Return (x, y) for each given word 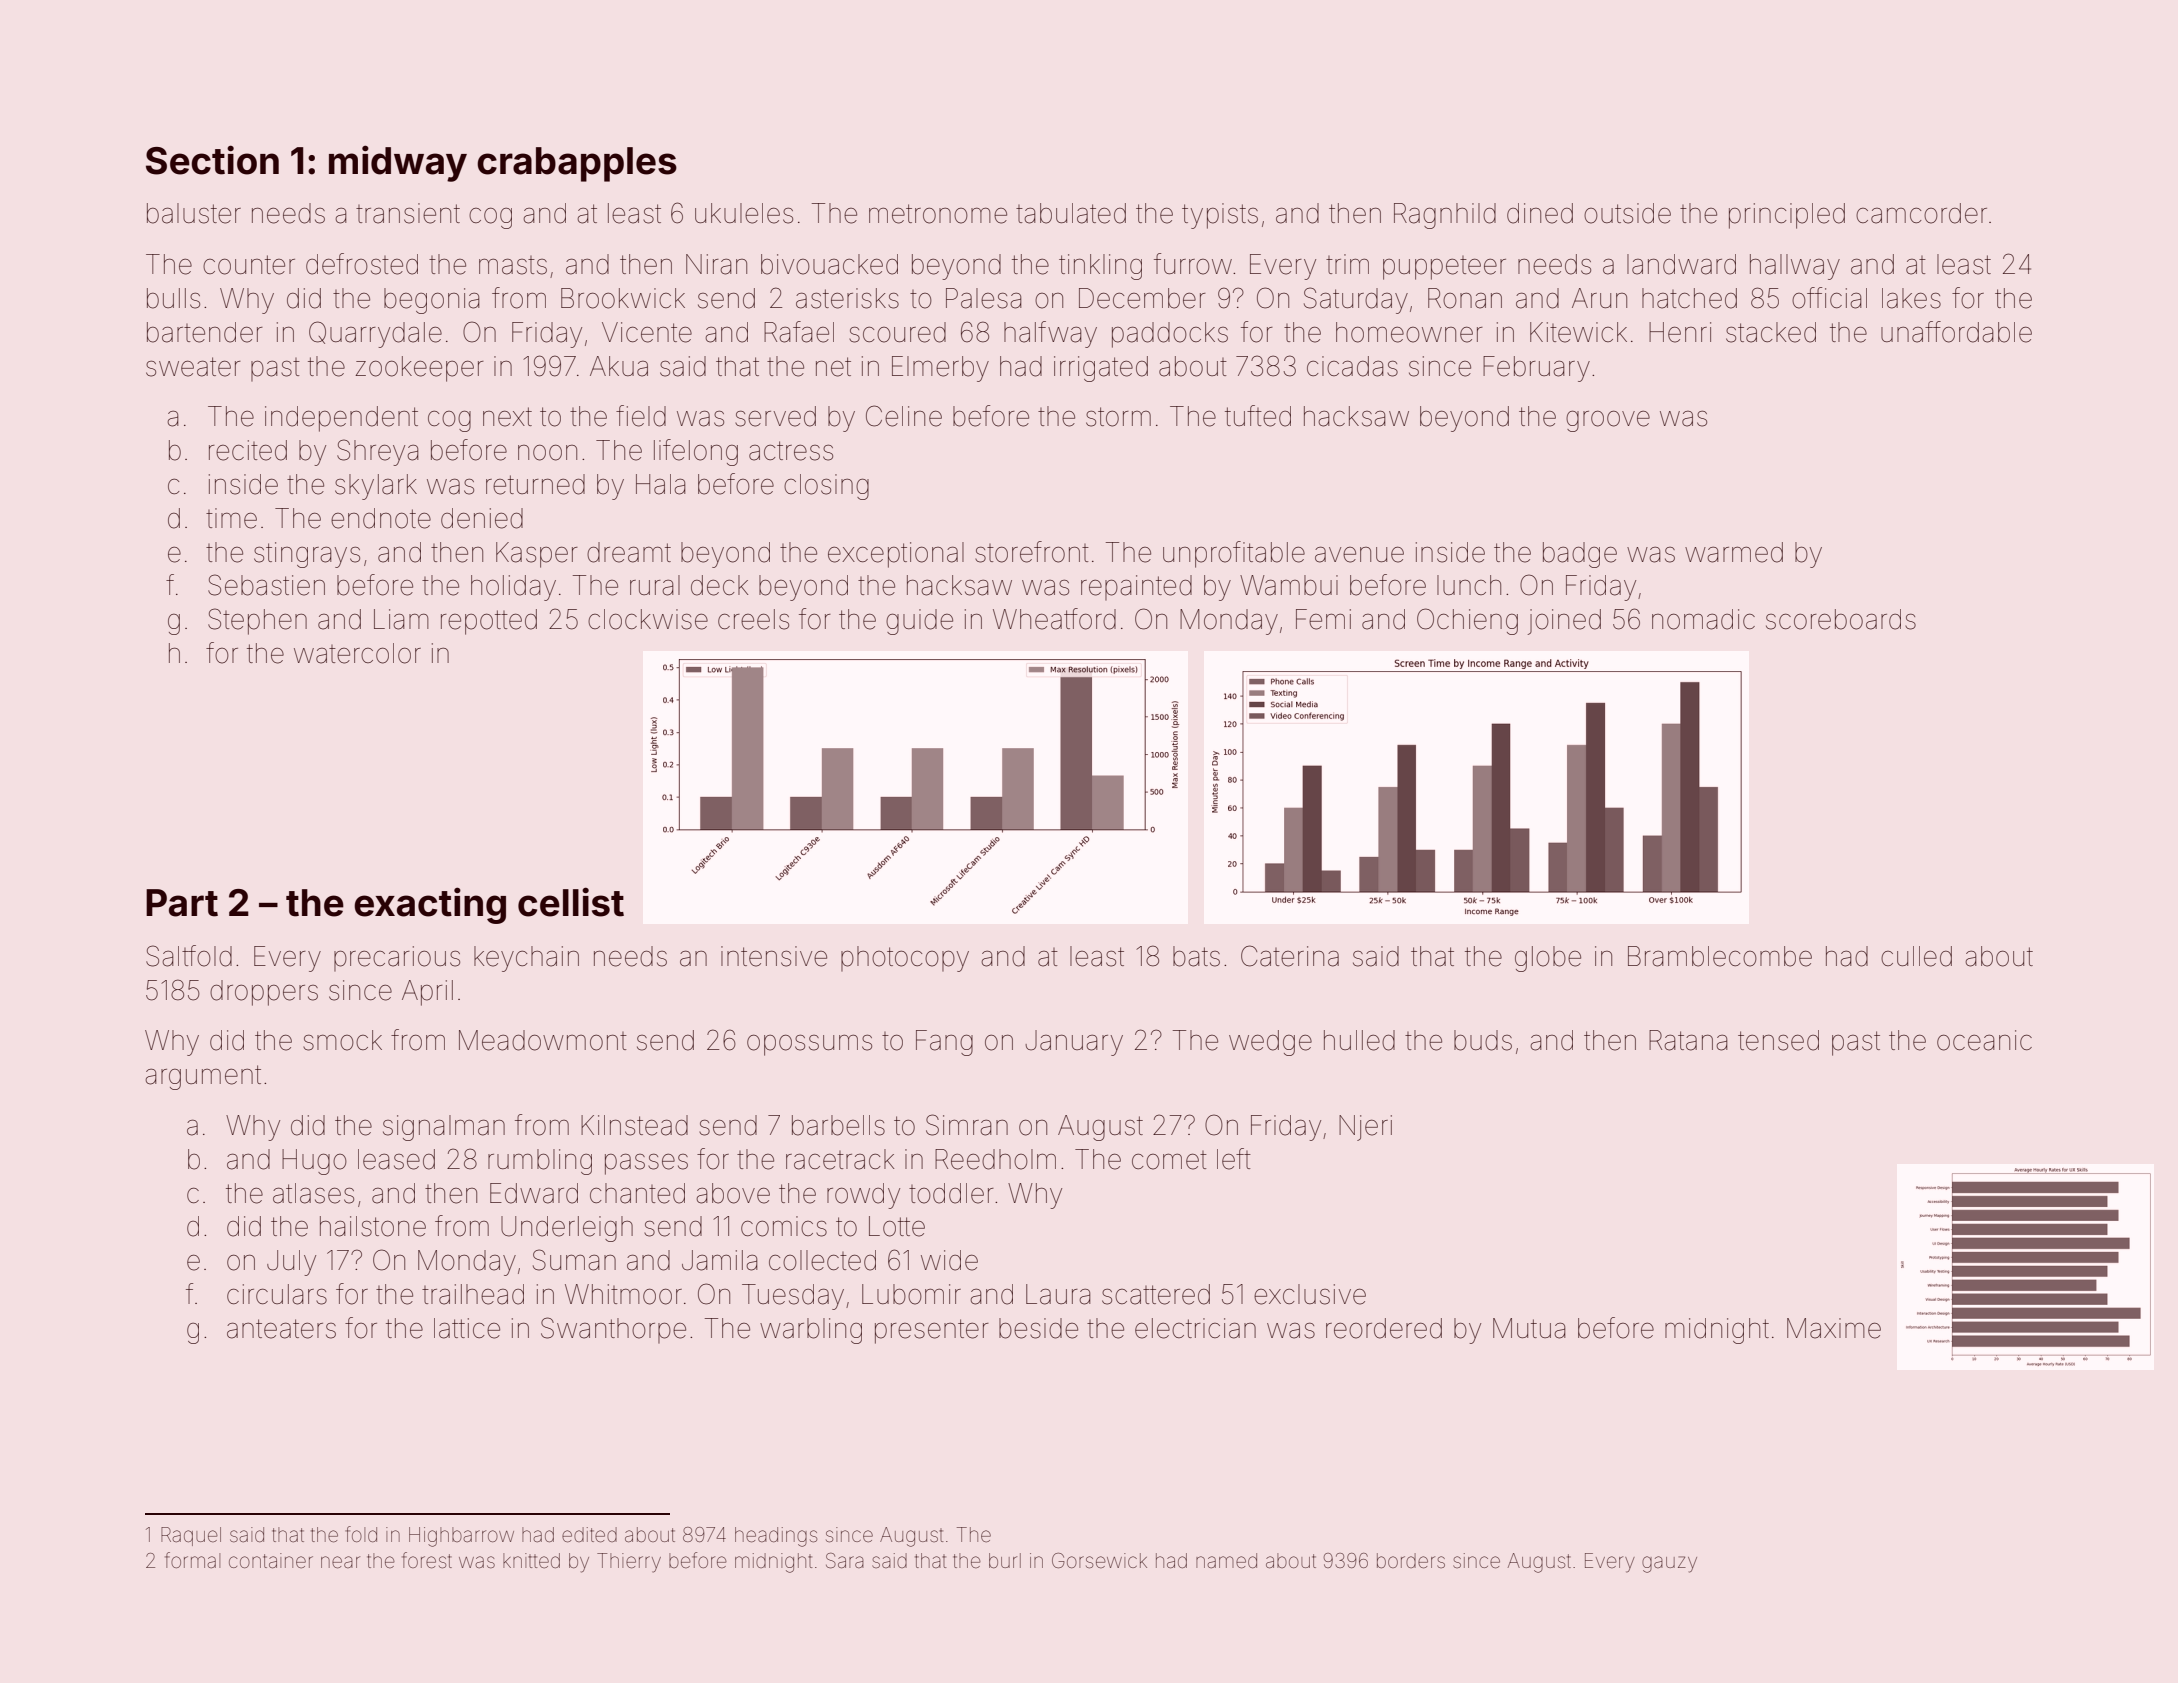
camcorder (1921, 213)
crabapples (577, 164)
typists (1220, 216)
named (1226, 1560)
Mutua (1529, 1328)
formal (192, 1560)
